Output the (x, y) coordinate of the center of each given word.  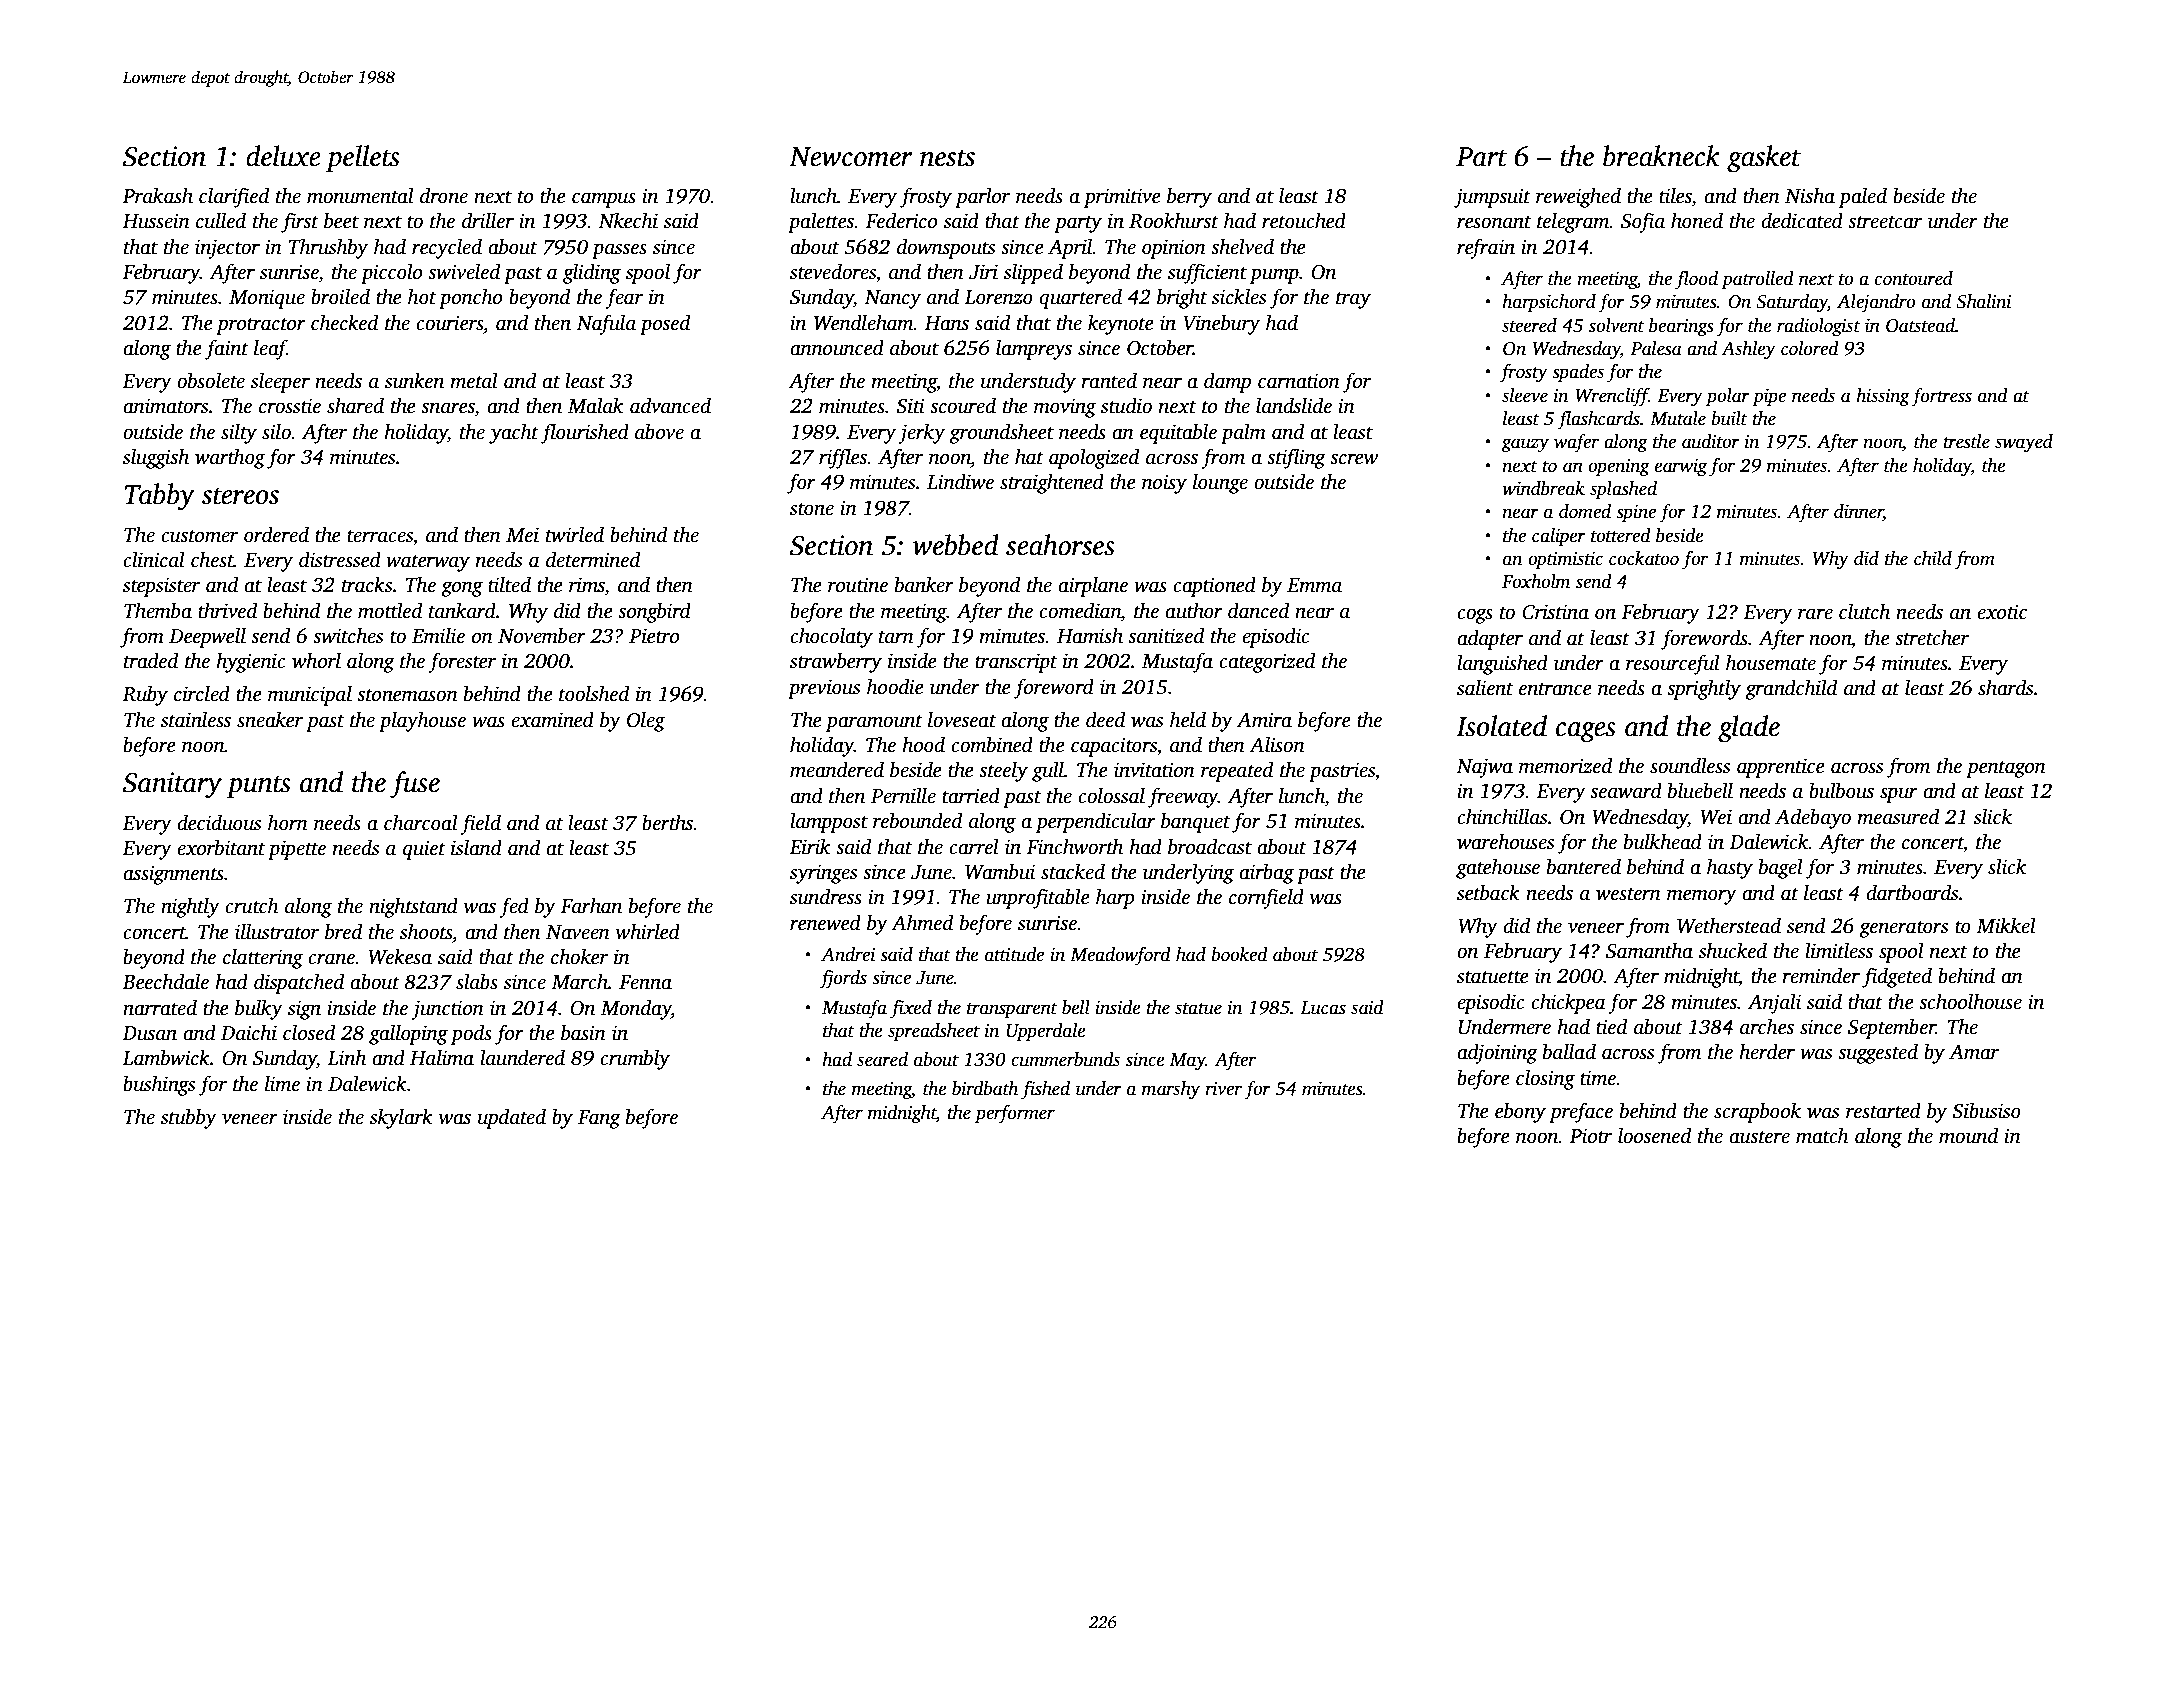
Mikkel (2006, 925)
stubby (189, 1118)
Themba (158, 610)
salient (1485, 687)
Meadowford (1120, 956)
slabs (477, 981)
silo (276, 431)
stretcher (1932, 637)
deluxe (283, 156)
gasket (1764, 159)
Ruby (145, 695)
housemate (1771, 662)
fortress (1941, 397)
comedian (1080, 610)
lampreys (1034, 349)
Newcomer (851, 157)
